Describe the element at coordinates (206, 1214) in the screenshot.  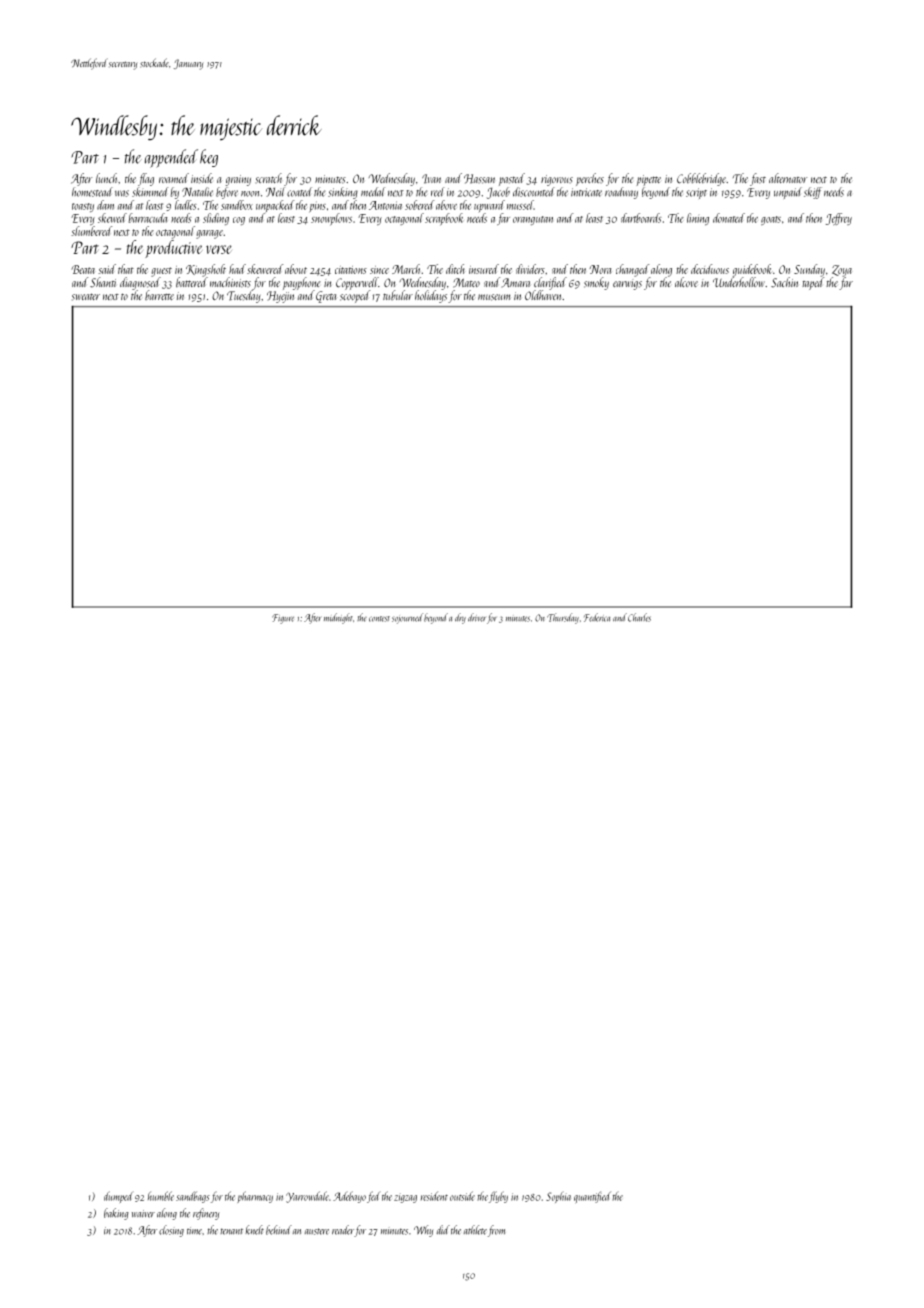
I see `refinery` at that location.
